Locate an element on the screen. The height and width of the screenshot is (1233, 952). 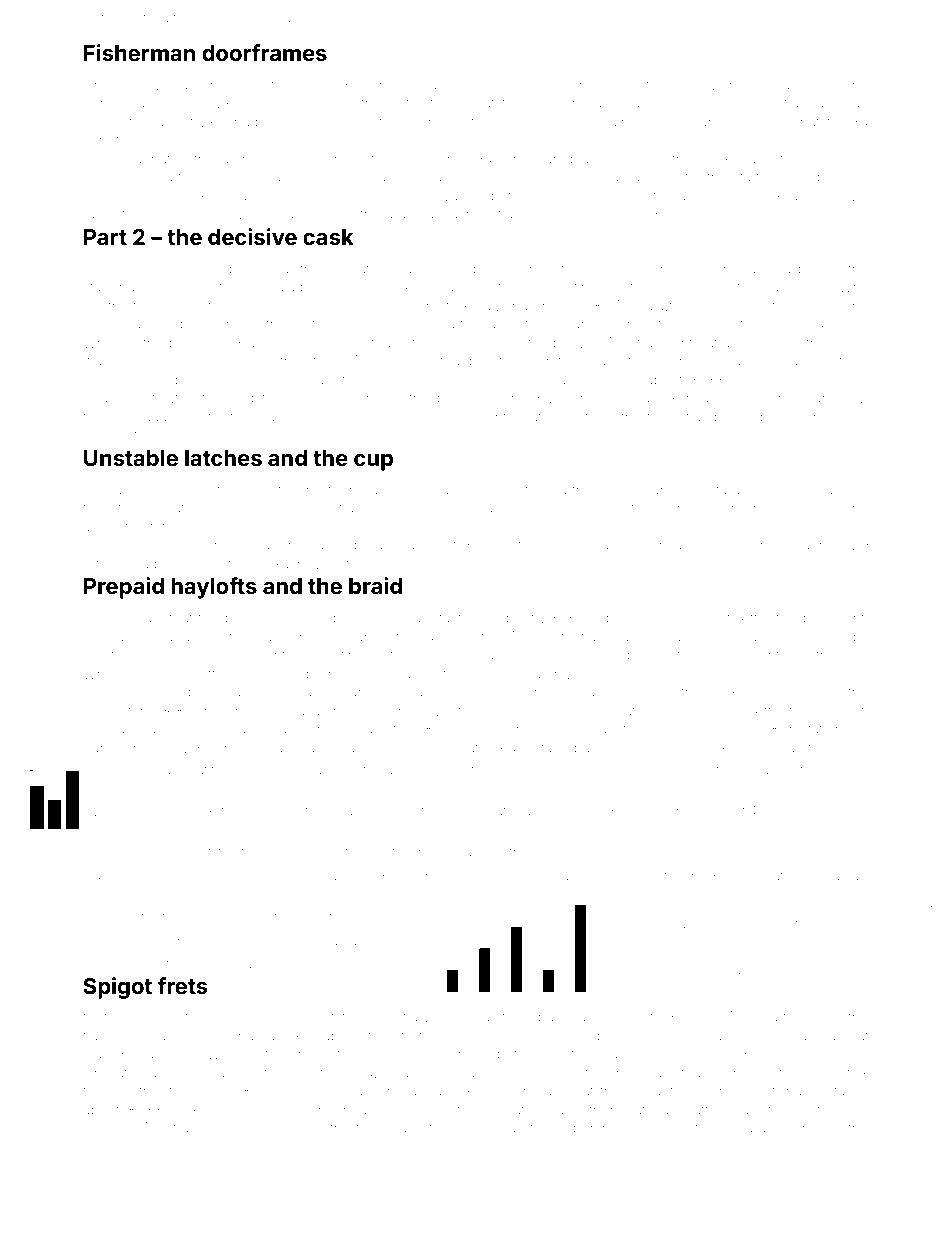
clickers is located at coordinates (194, 1109).
